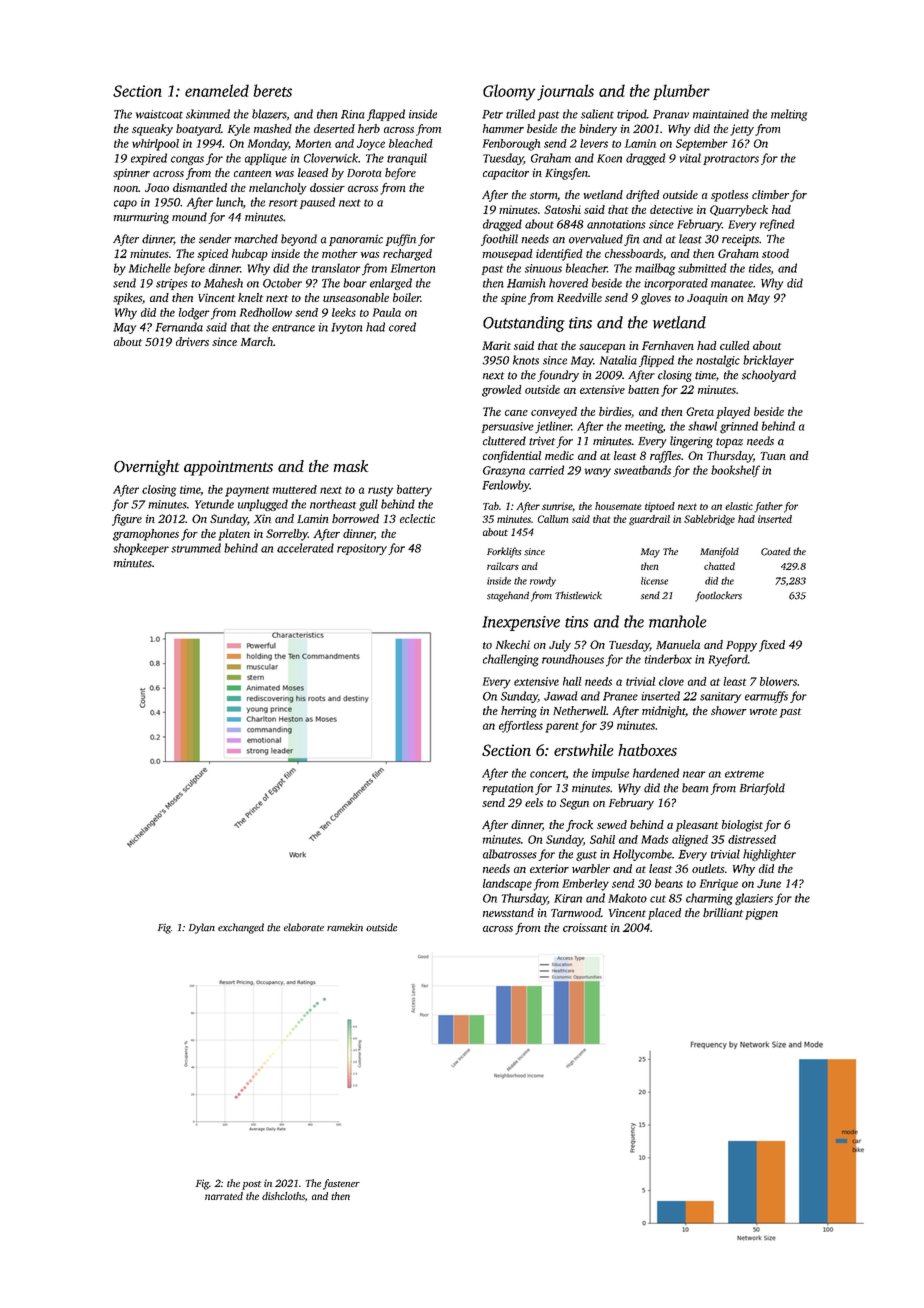  What do you see at coordinates (508, 912) in the screenshot?
I see `newsstand` at bounding box center [508, 912].
